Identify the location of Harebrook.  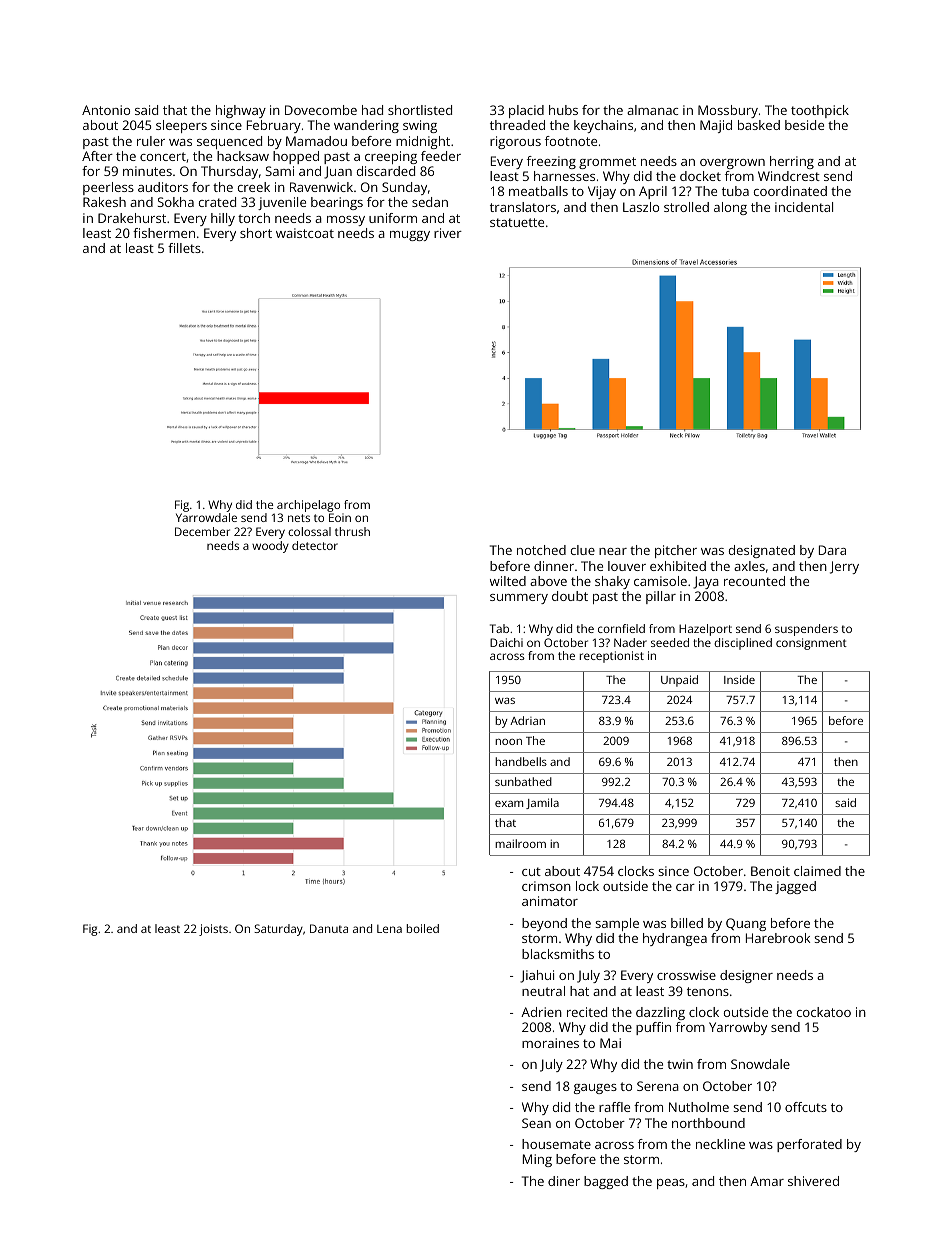
(778, 938).
